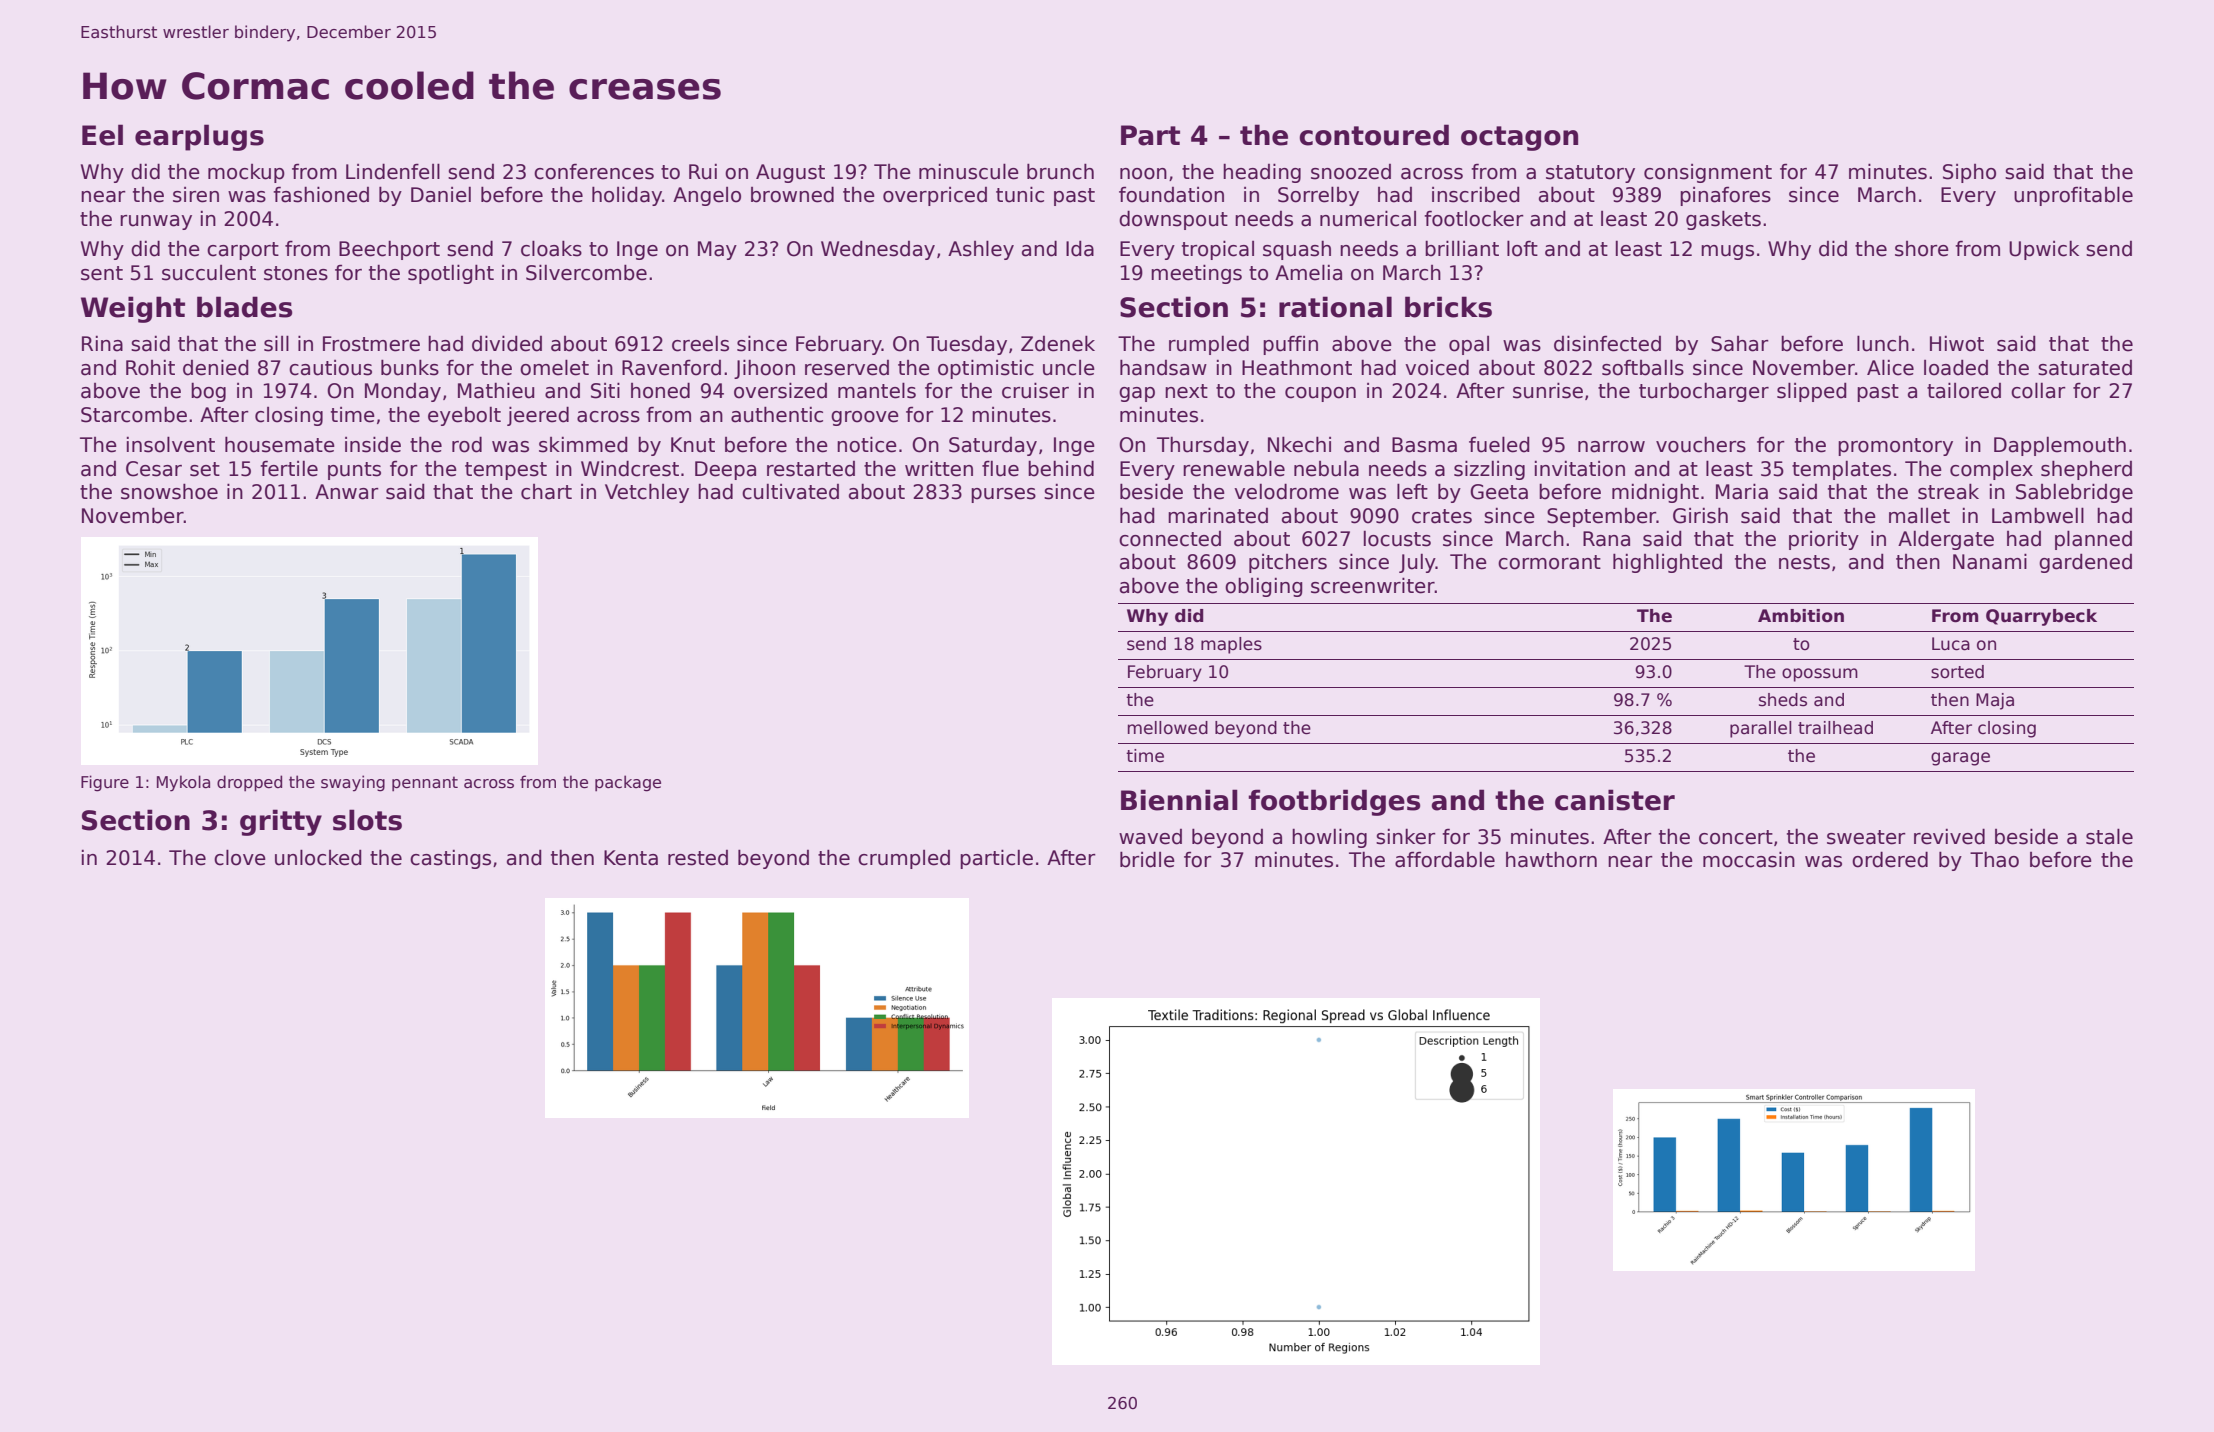 The width and height of the document is (2214, 1432). What do you see at coordinates (1960, 759) in the document?
I see `garage` at bounding box center [1960, 759].
